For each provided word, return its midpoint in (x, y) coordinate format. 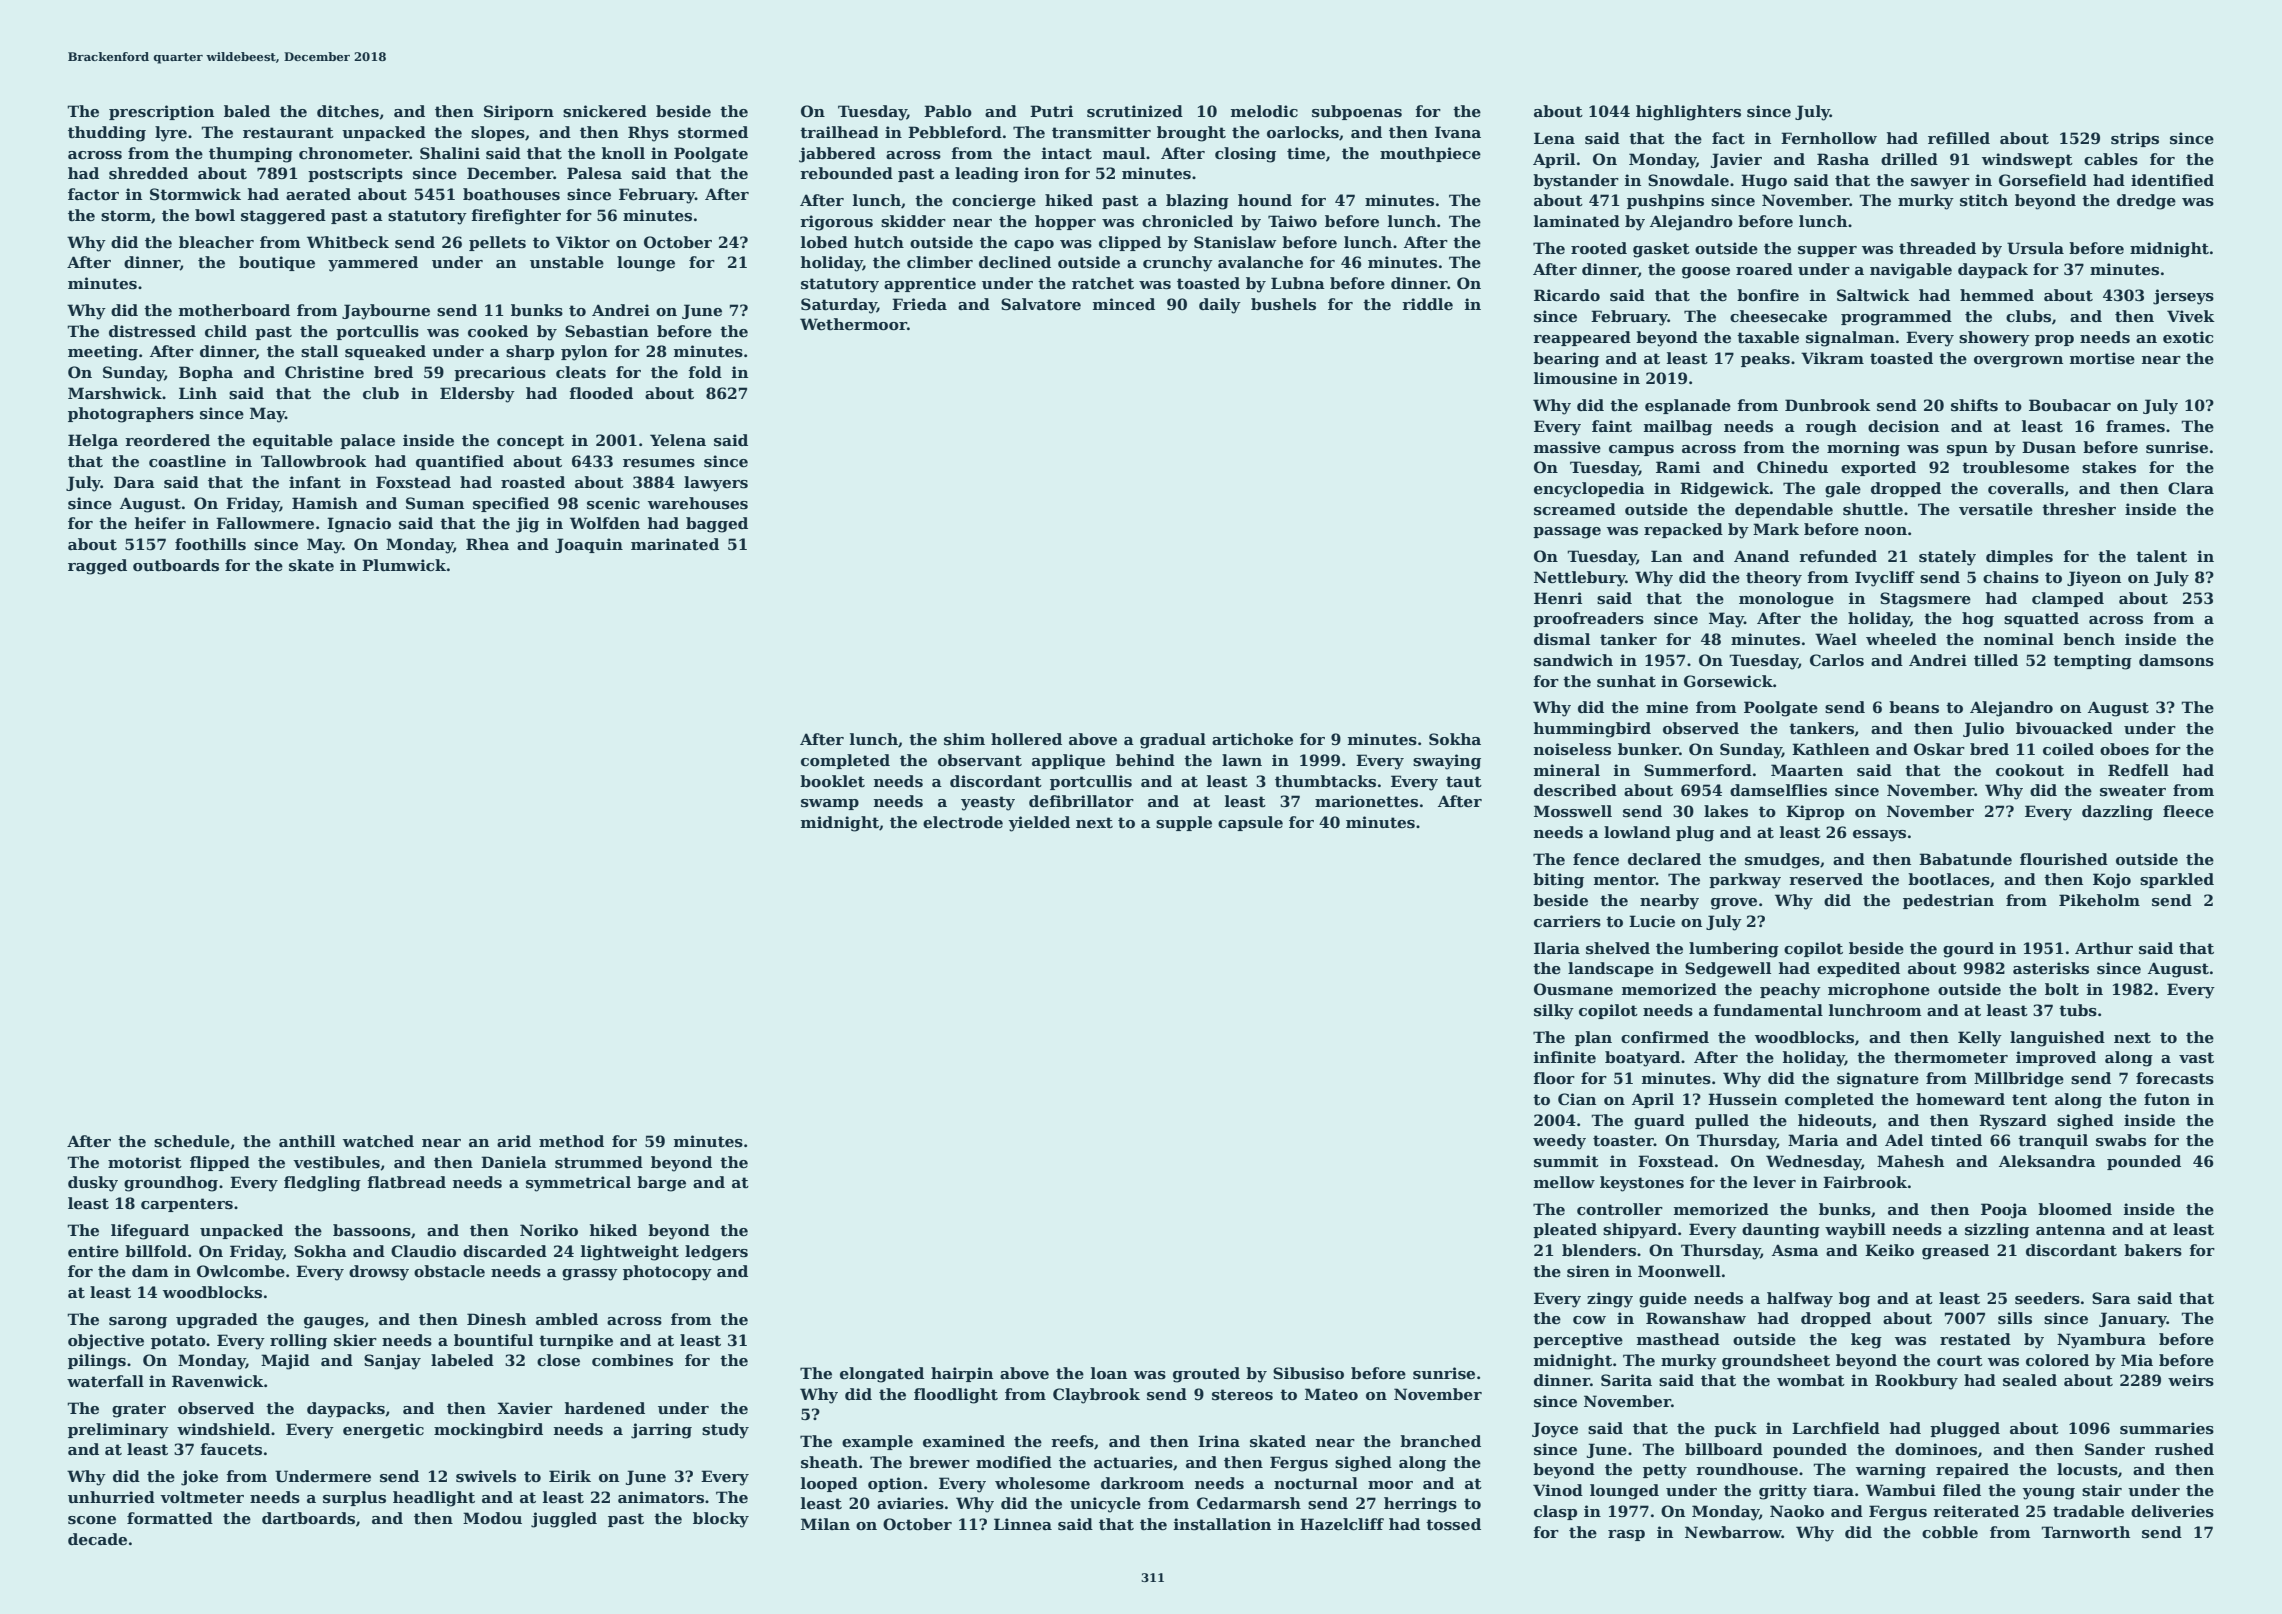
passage (1567, 533)
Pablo (948, 111)
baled (247, 111)
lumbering (1734, 950)
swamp (830, 804)
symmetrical (578, 1184)
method (571, 1141)
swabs (2121, 1140)
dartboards (308, 1518)
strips (2135, 139)
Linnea (1023, 1524)
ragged (97, 567)
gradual (1173, 741)
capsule (1250, 823)
